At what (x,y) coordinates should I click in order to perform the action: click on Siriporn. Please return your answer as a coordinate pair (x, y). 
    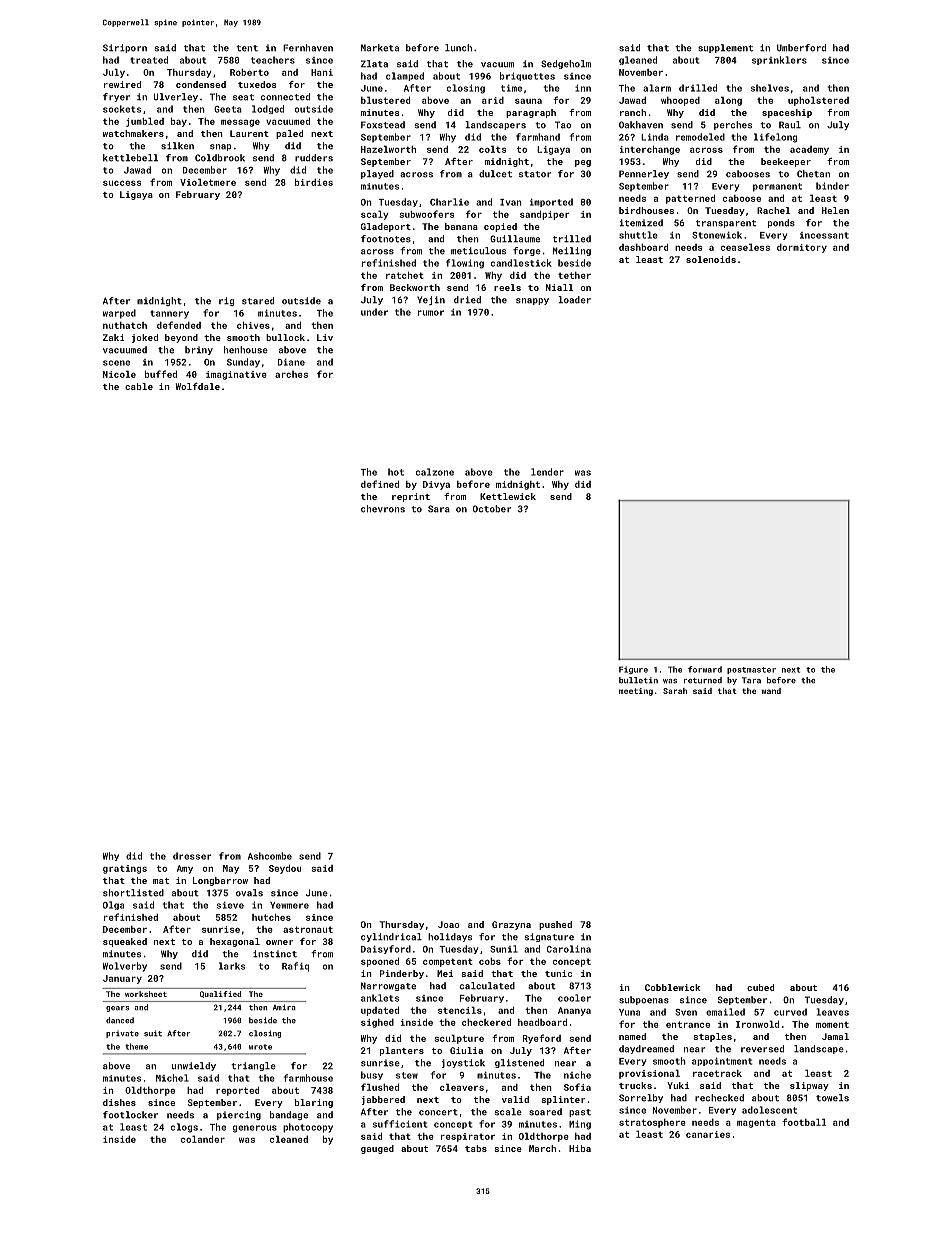
    Looking at the image, I should click on (125, 48).
